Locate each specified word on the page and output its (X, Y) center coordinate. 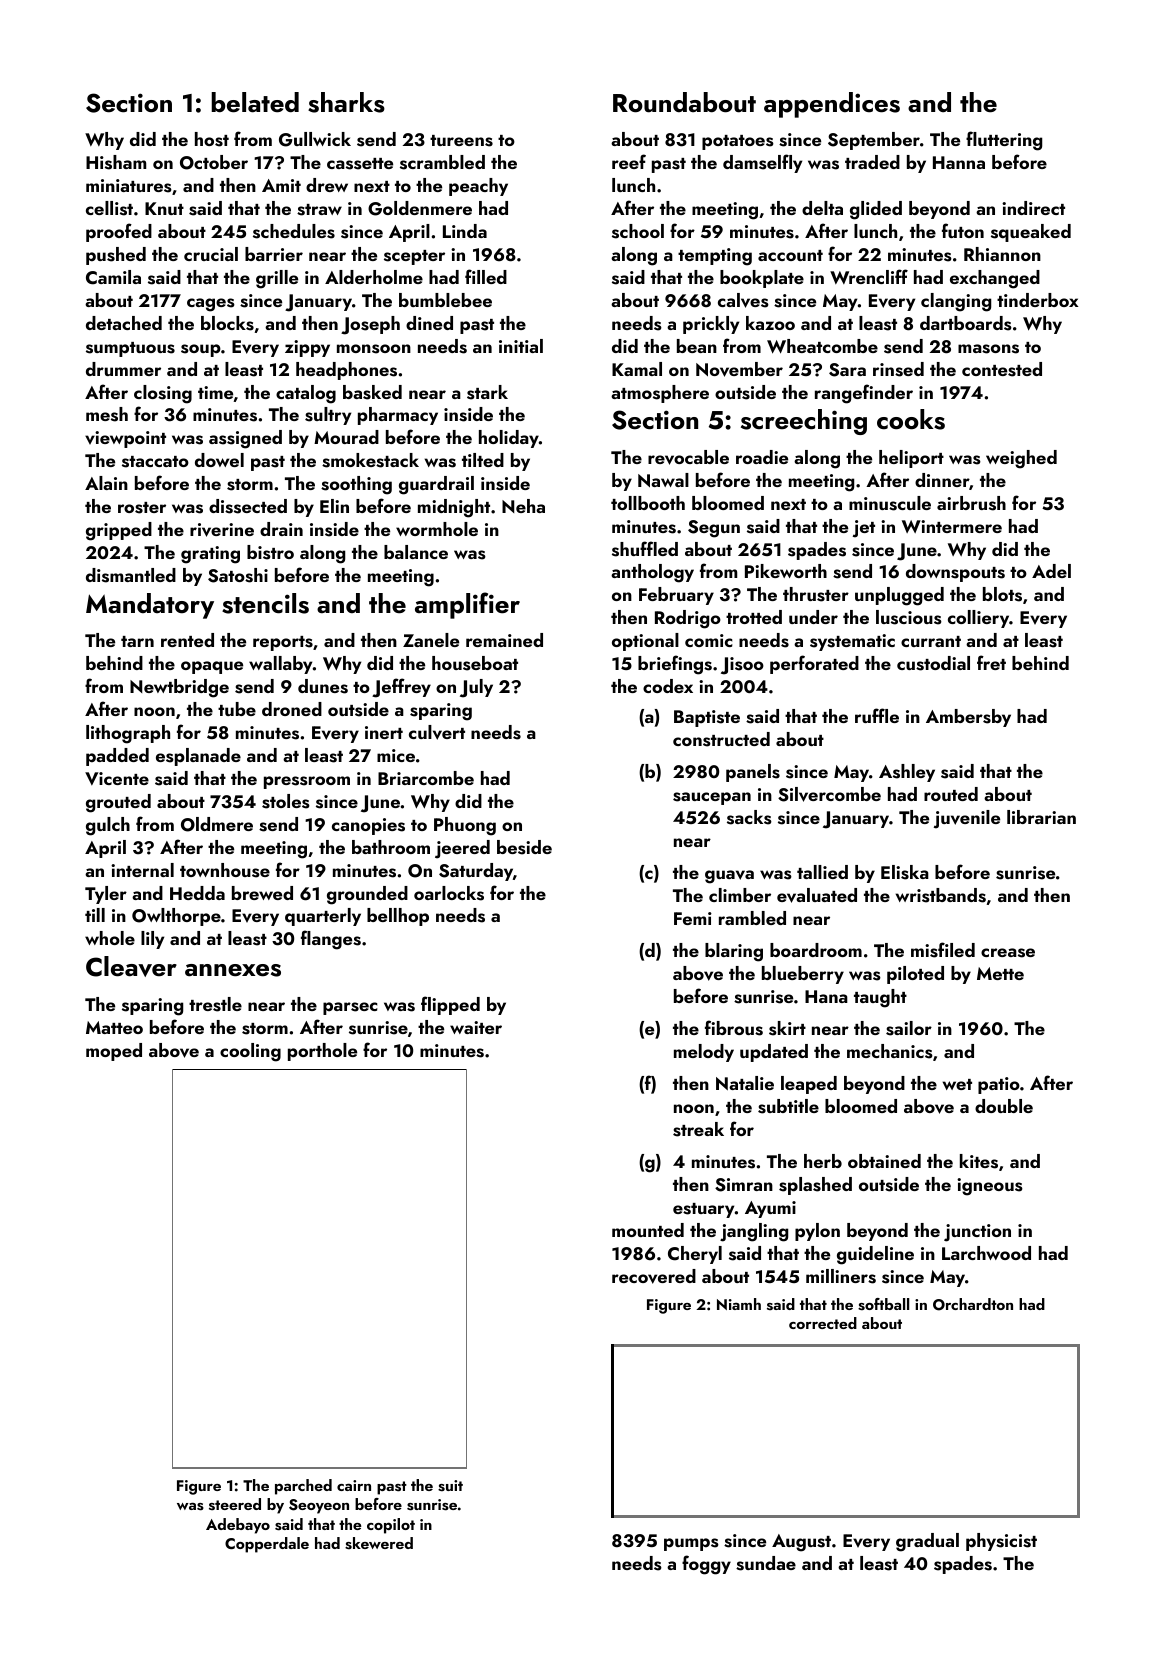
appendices (832, 105)
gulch (108, 826)
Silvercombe (829, 794)
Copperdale (267, 1545)
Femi (693, 918)
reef (629, 161)
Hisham (116, 162)
